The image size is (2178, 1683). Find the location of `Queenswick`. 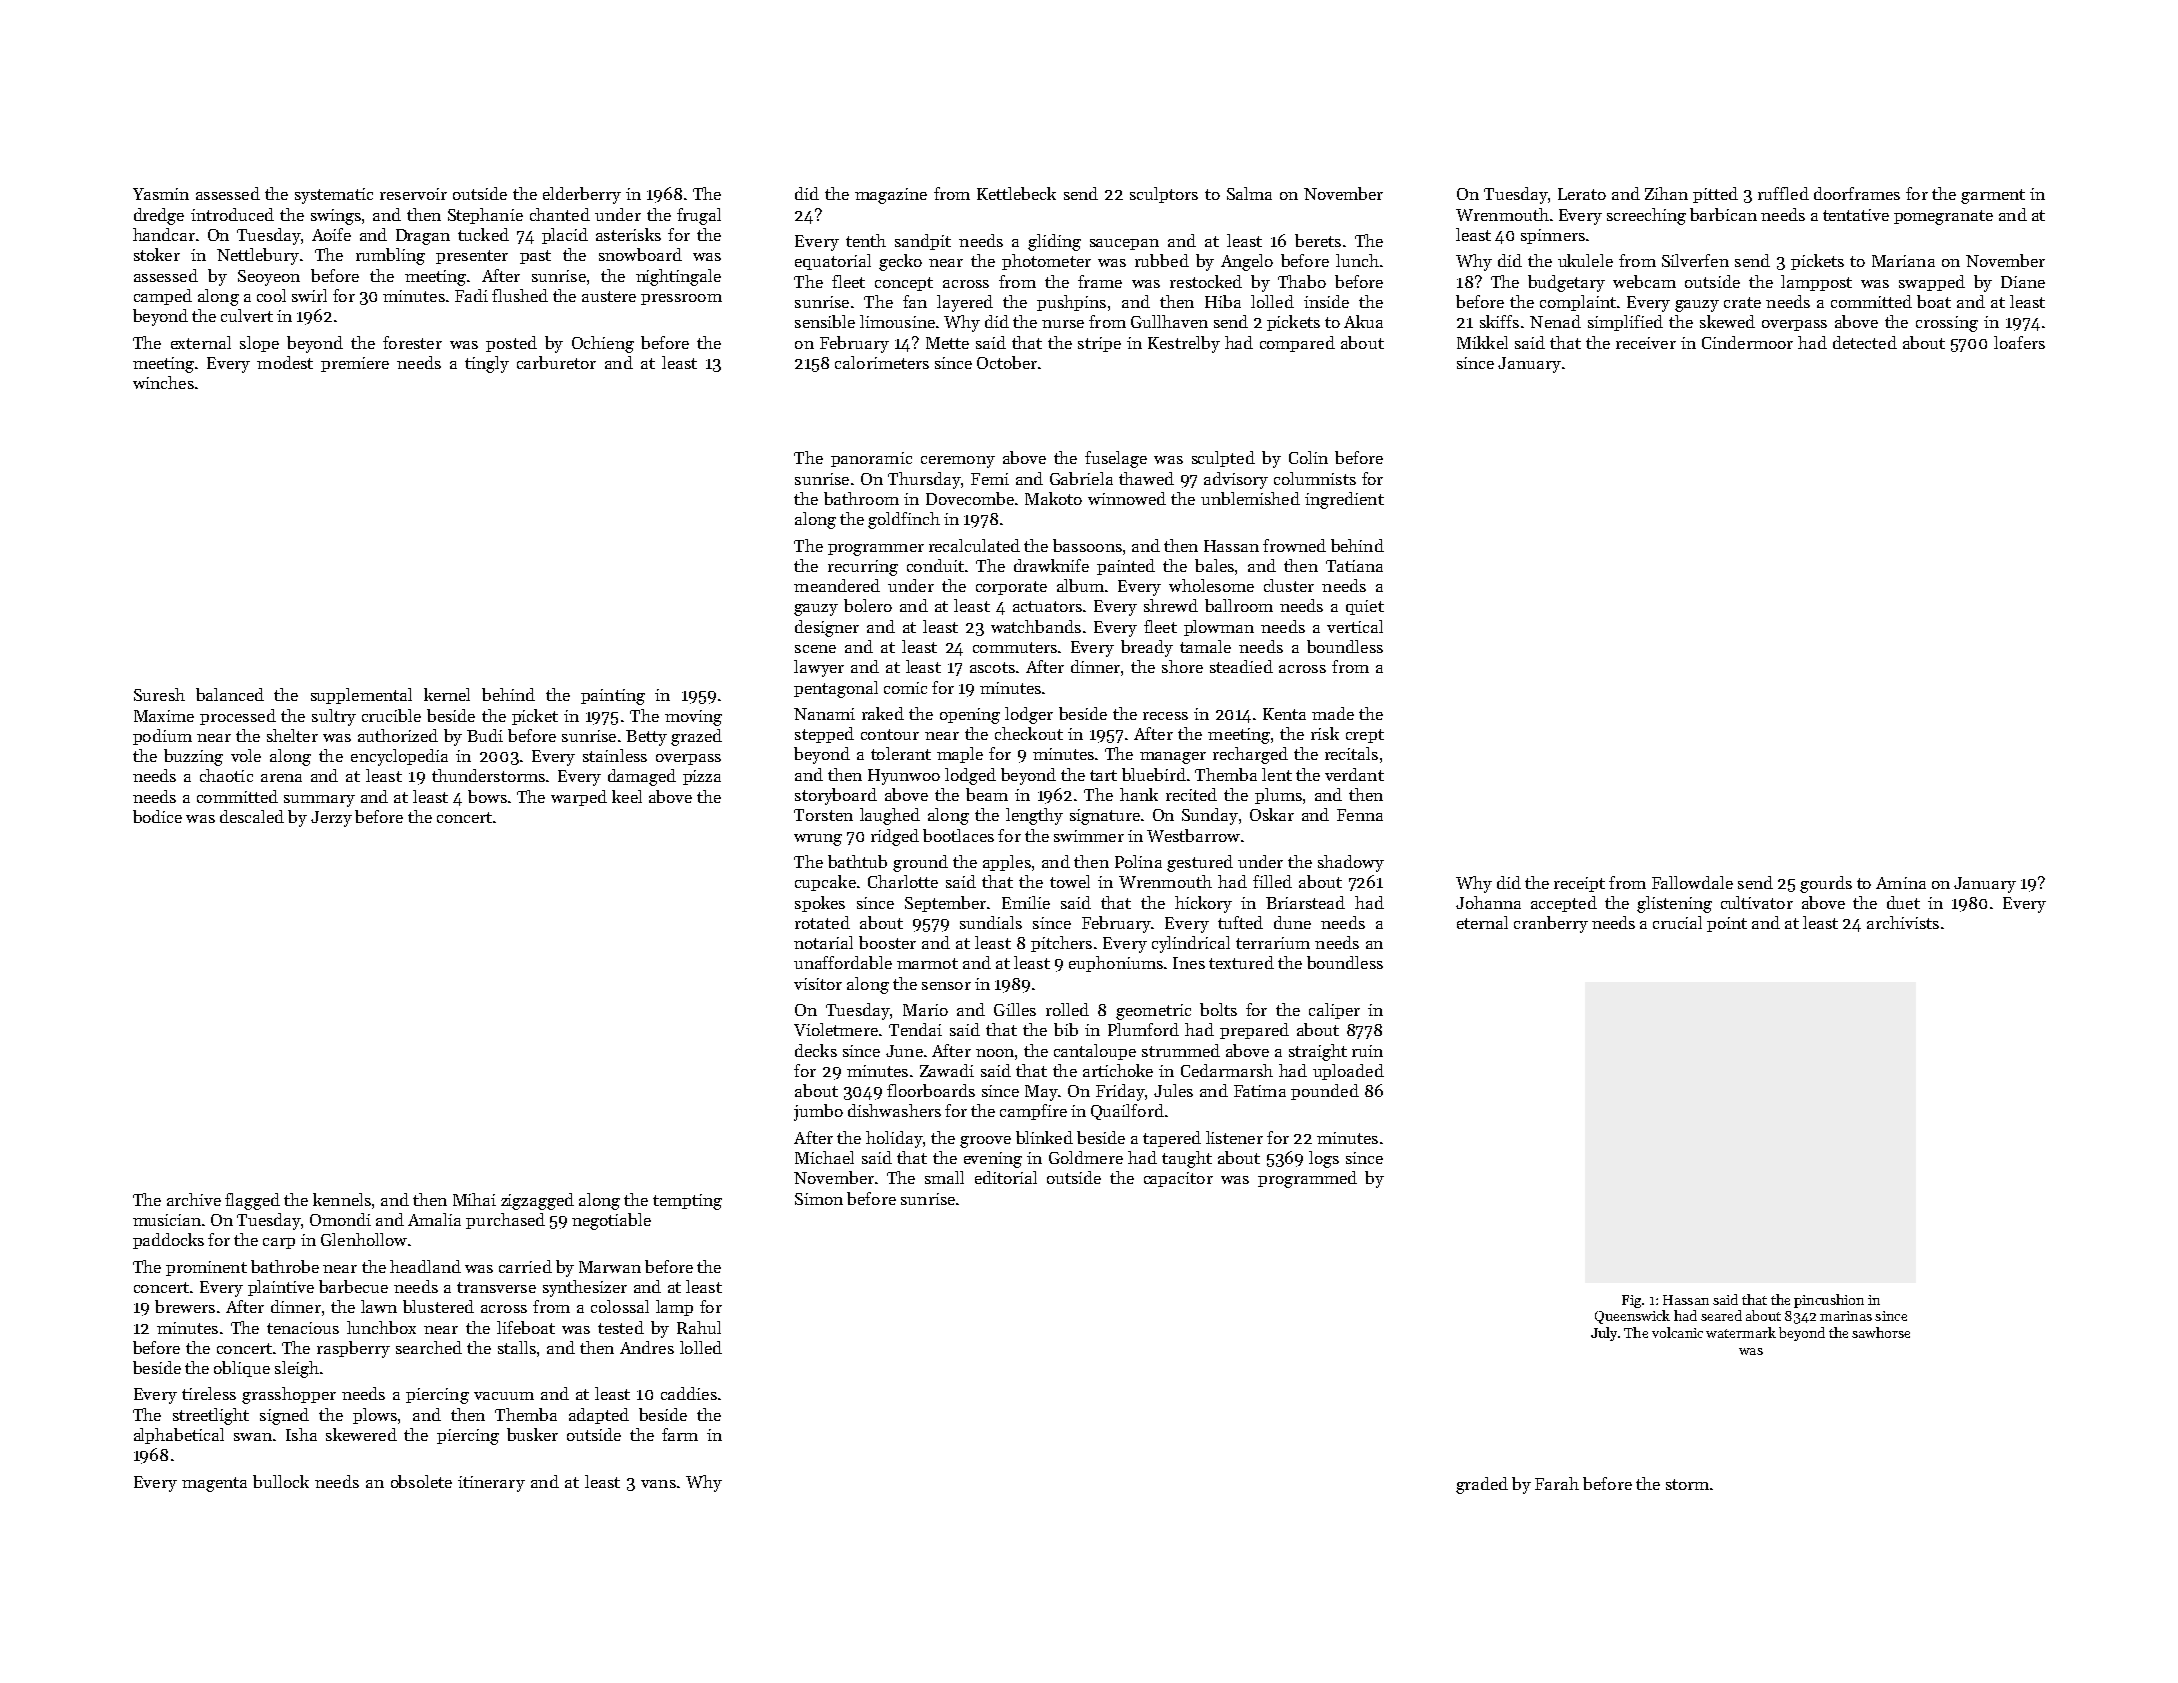

Queenswick is located at coordinates (1632, 1317).
